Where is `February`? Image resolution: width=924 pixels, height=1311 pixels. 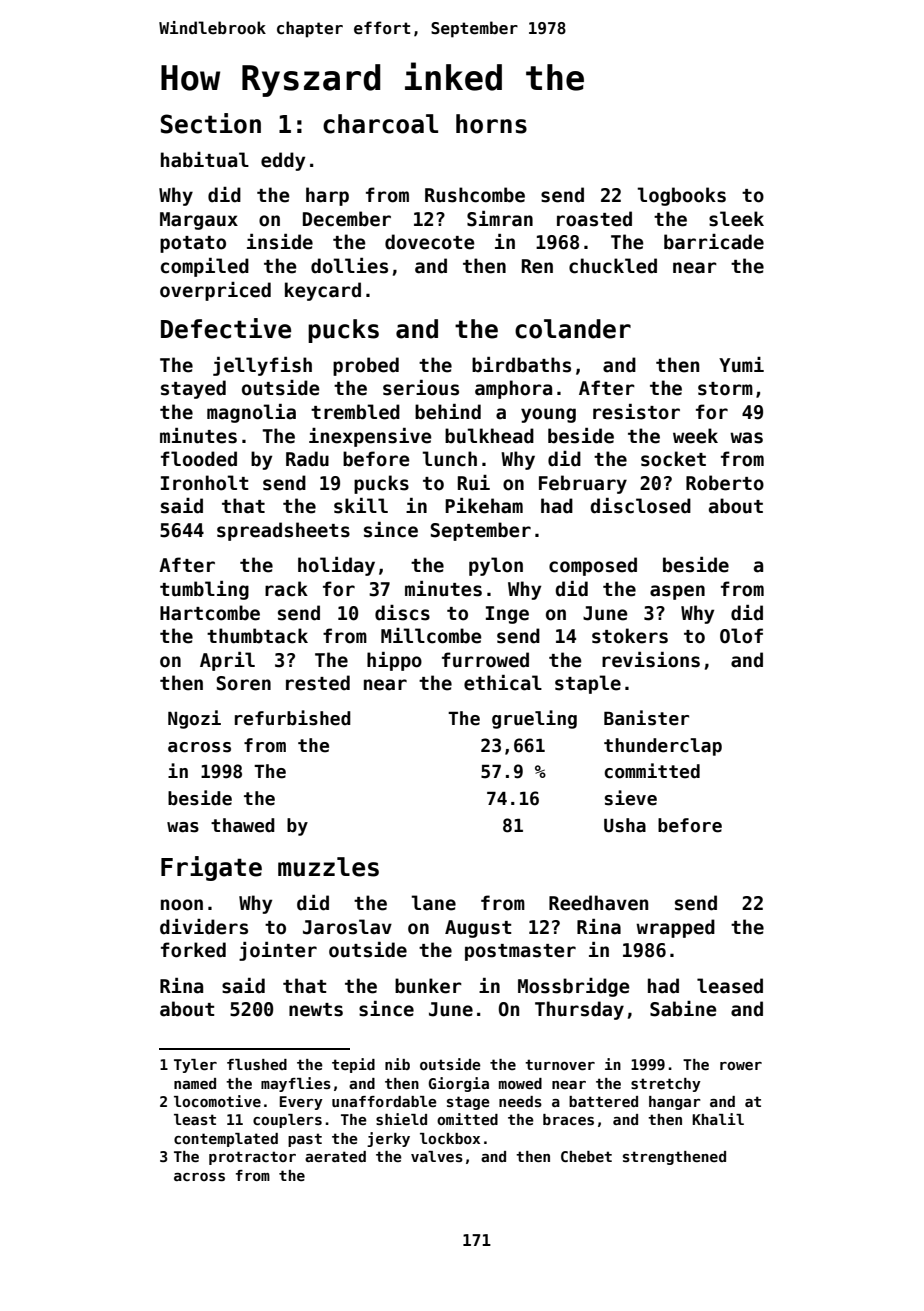 February is located at coordinates (583, 484).
